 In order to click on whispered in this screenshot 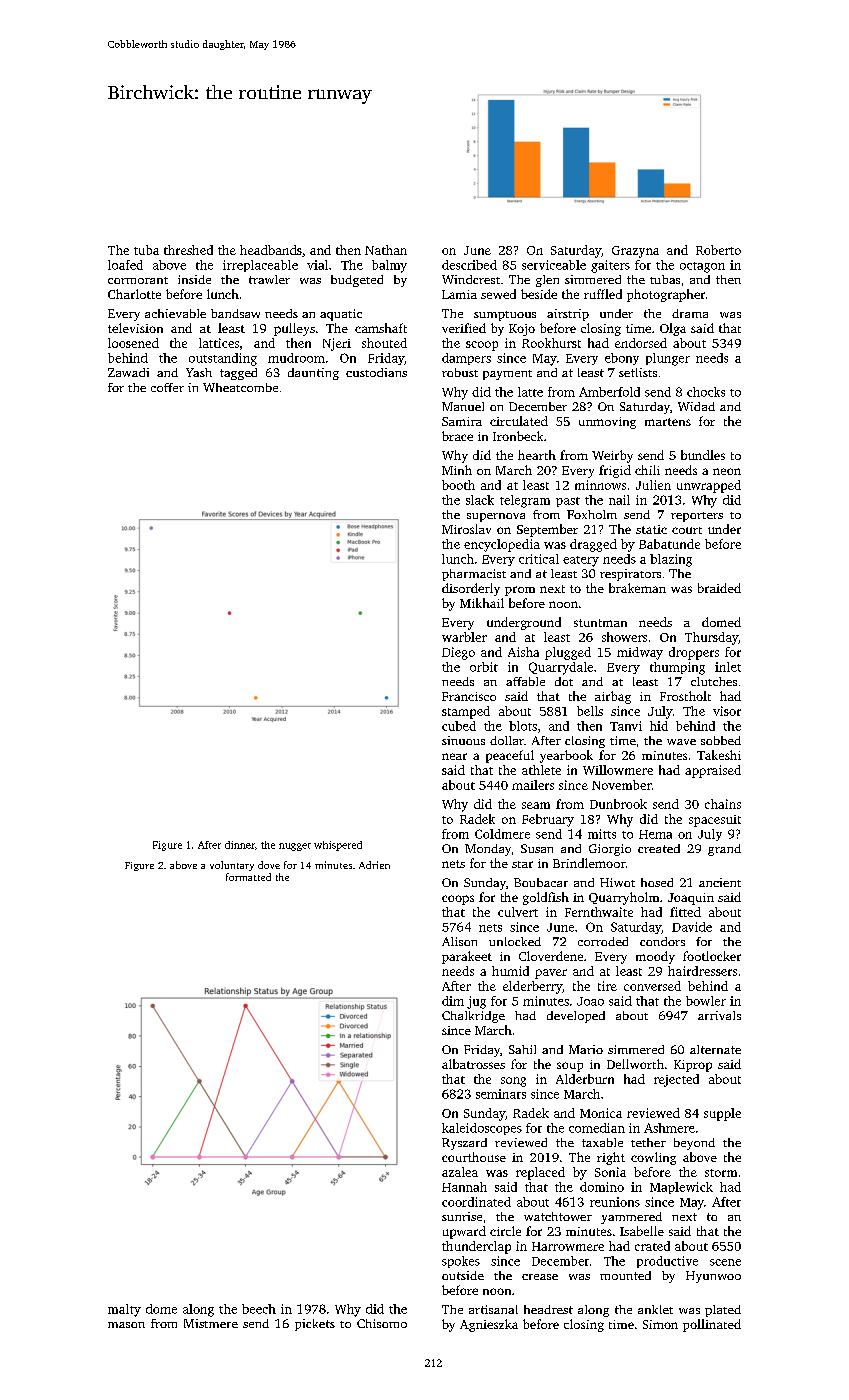, I will do `click(338, 846)`.
